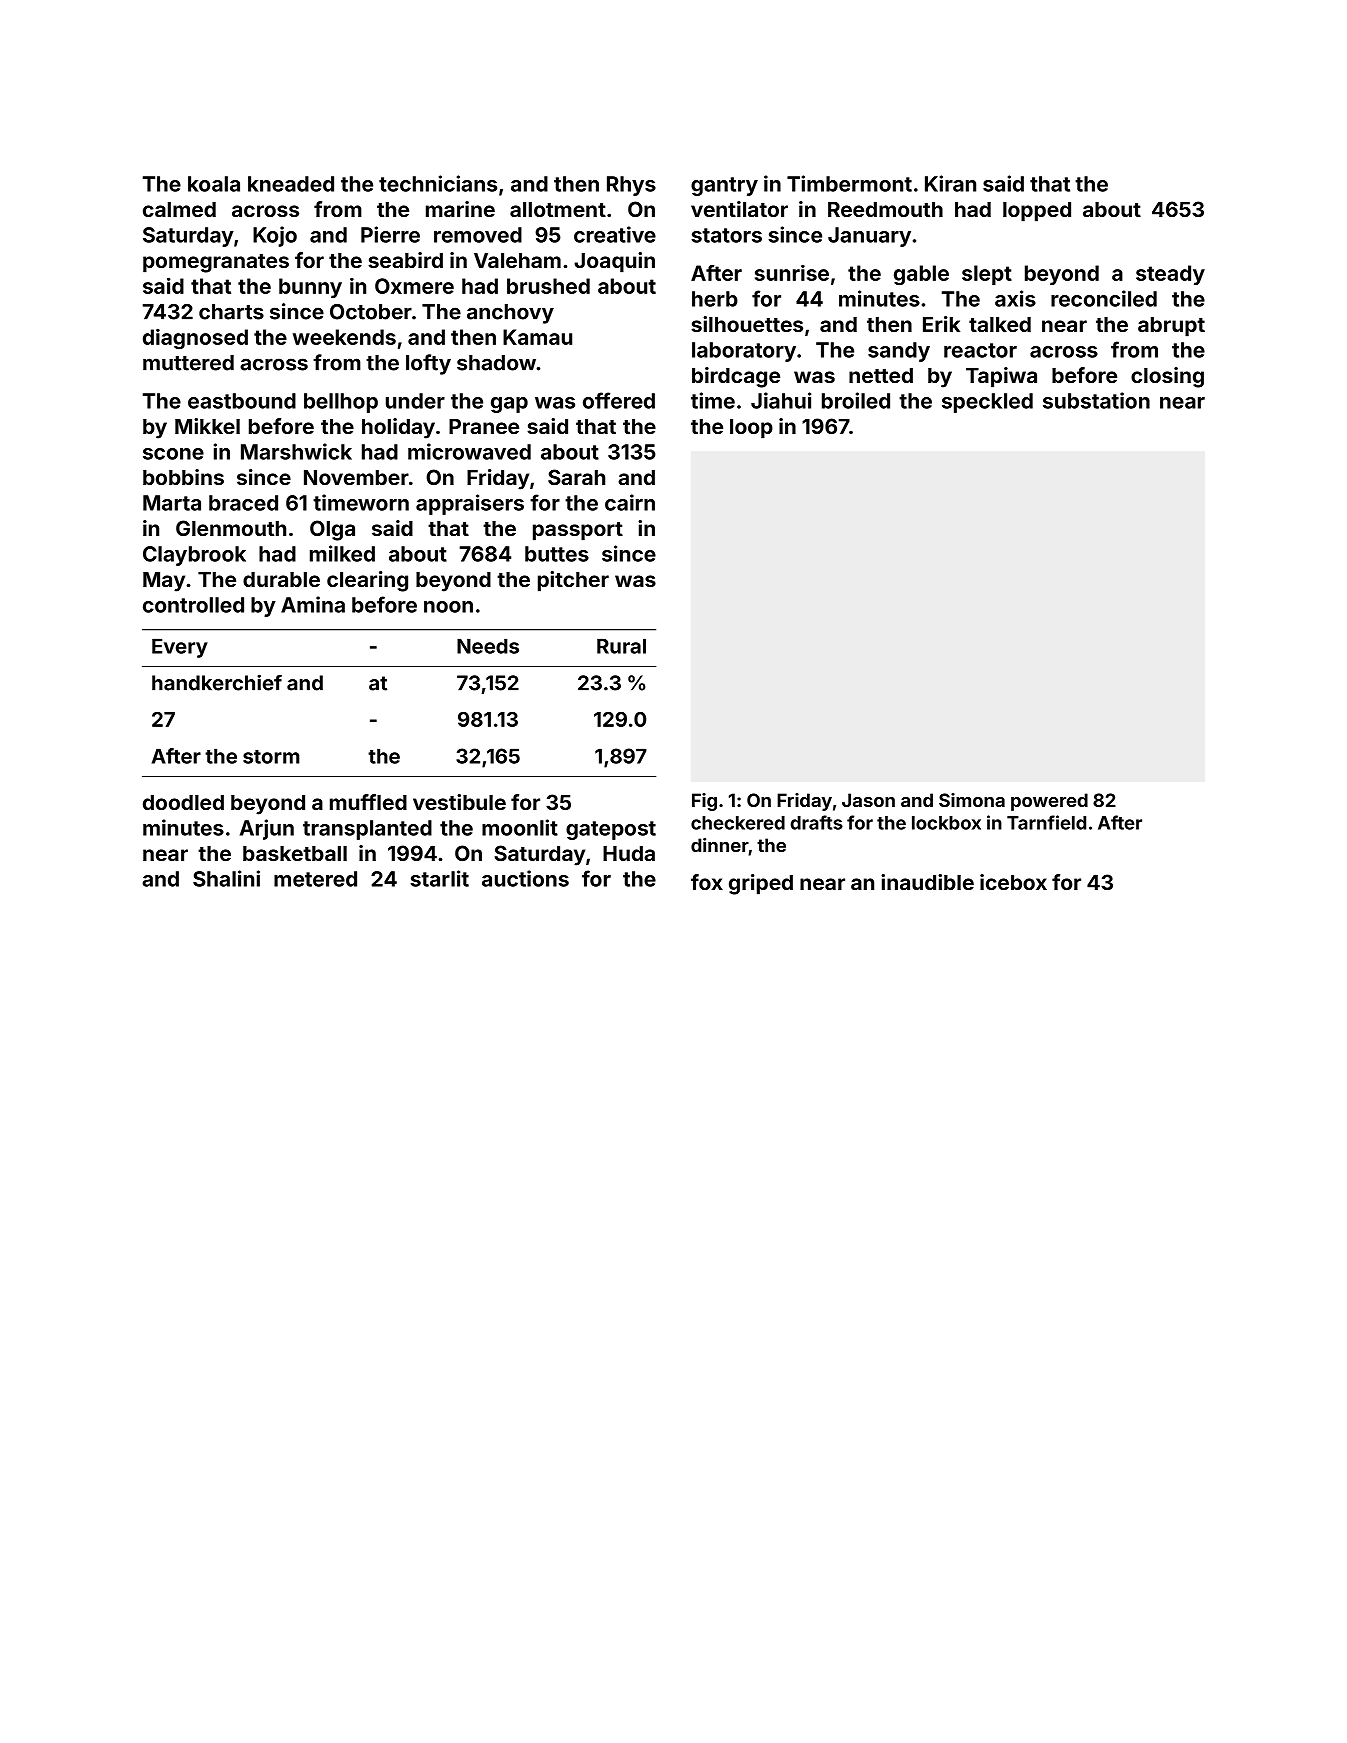  I want to click on pitcher, so click(573, 581).
